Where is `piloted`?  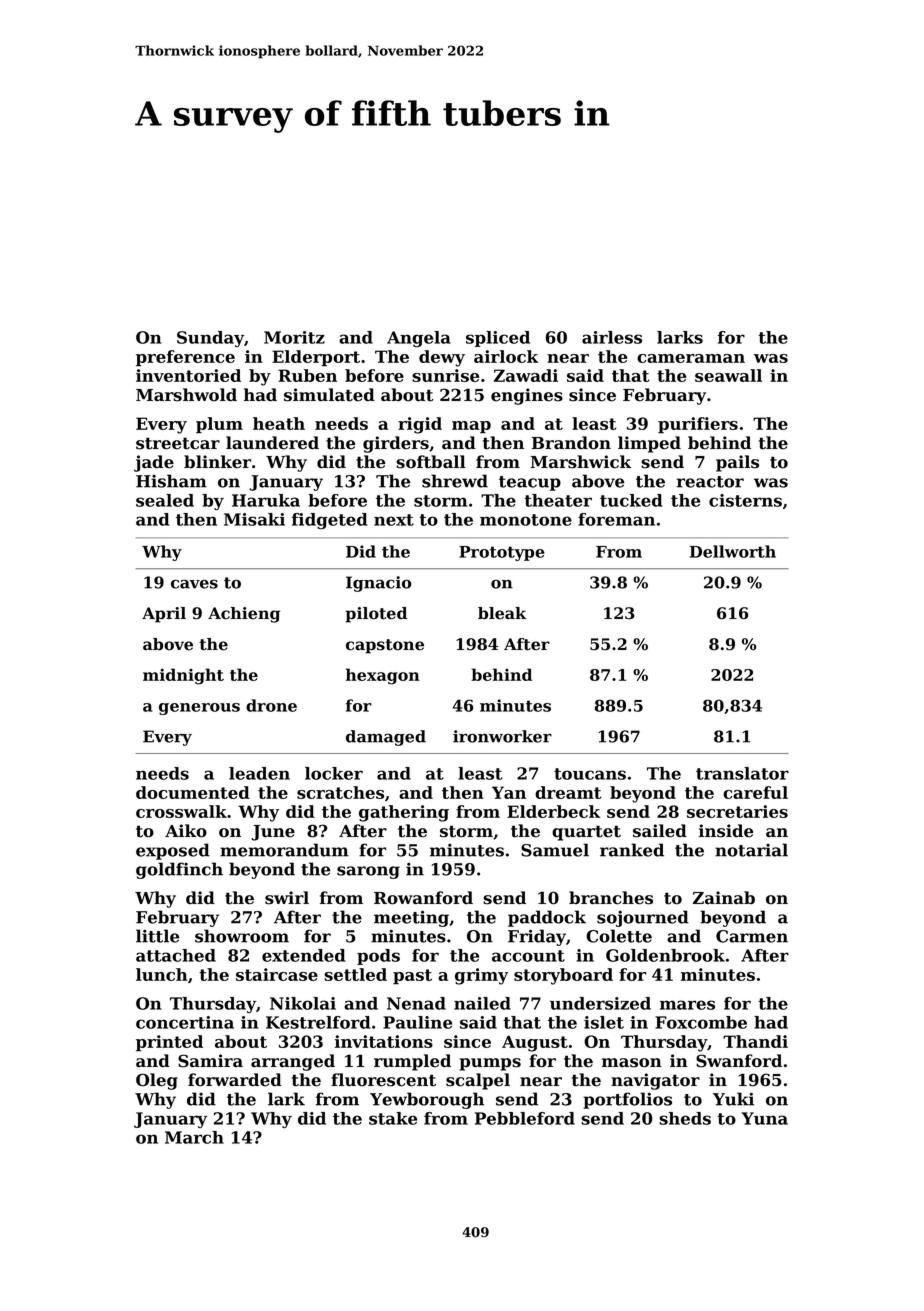 piloted is located at coordinates (376, 615).
